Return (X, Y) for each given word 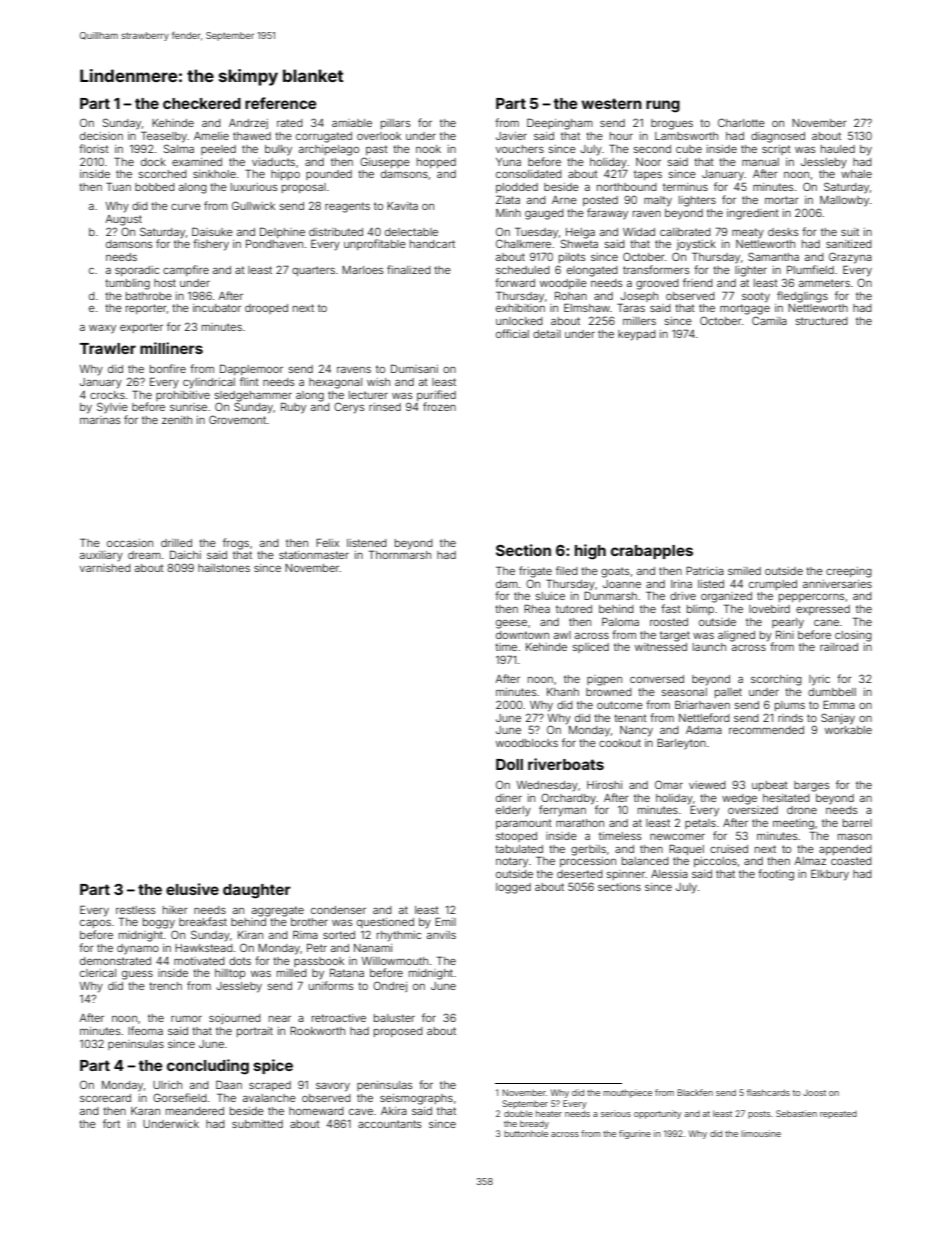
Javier (511, 136)
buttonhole (526, 1133)
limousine (761, 1133)
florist (94, 148)
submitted (257, 1124)
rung (663, 106)
